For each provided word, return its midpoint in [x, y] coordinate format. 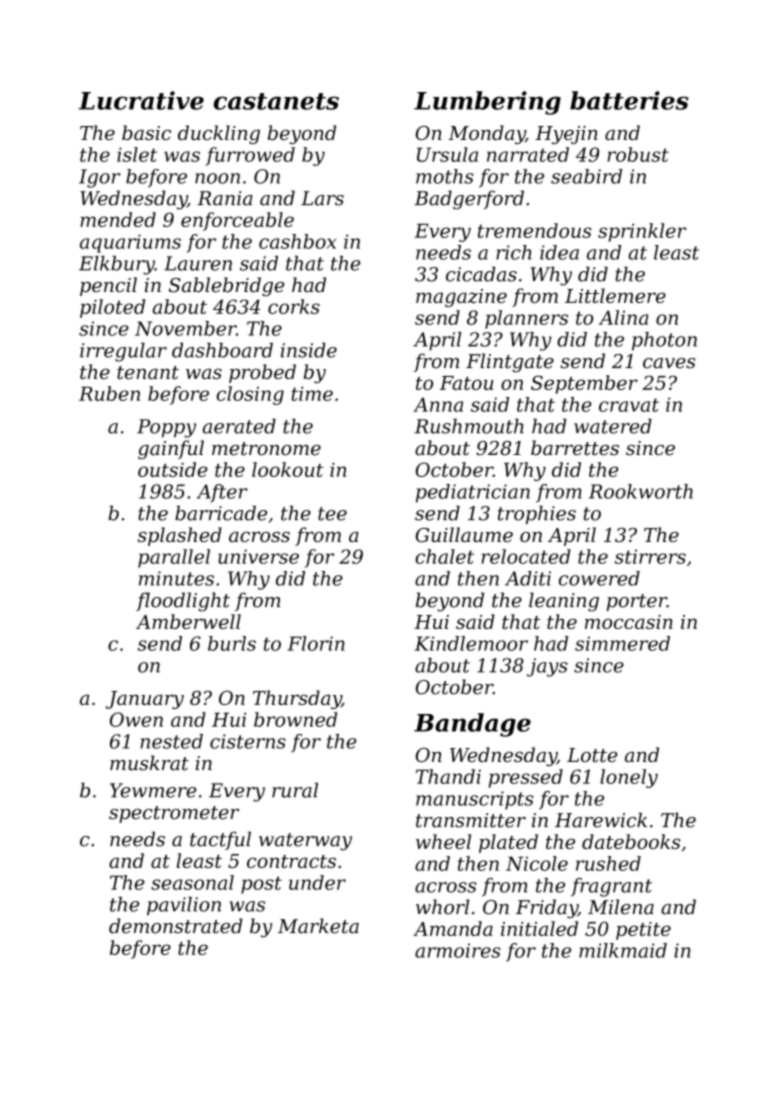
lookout [287, 469]
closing [250, 395]
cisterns [248, 741]
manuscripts [475, 800]
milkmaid [623, 950]
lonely [629, 778]
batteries [629, 100]
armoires [458, 950]
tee [332, 514]
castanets [276, 101]
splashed [180, 536]
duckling [219, 134]
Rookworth [641, 491]
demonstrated [176, 926]
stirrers [650, 556]
